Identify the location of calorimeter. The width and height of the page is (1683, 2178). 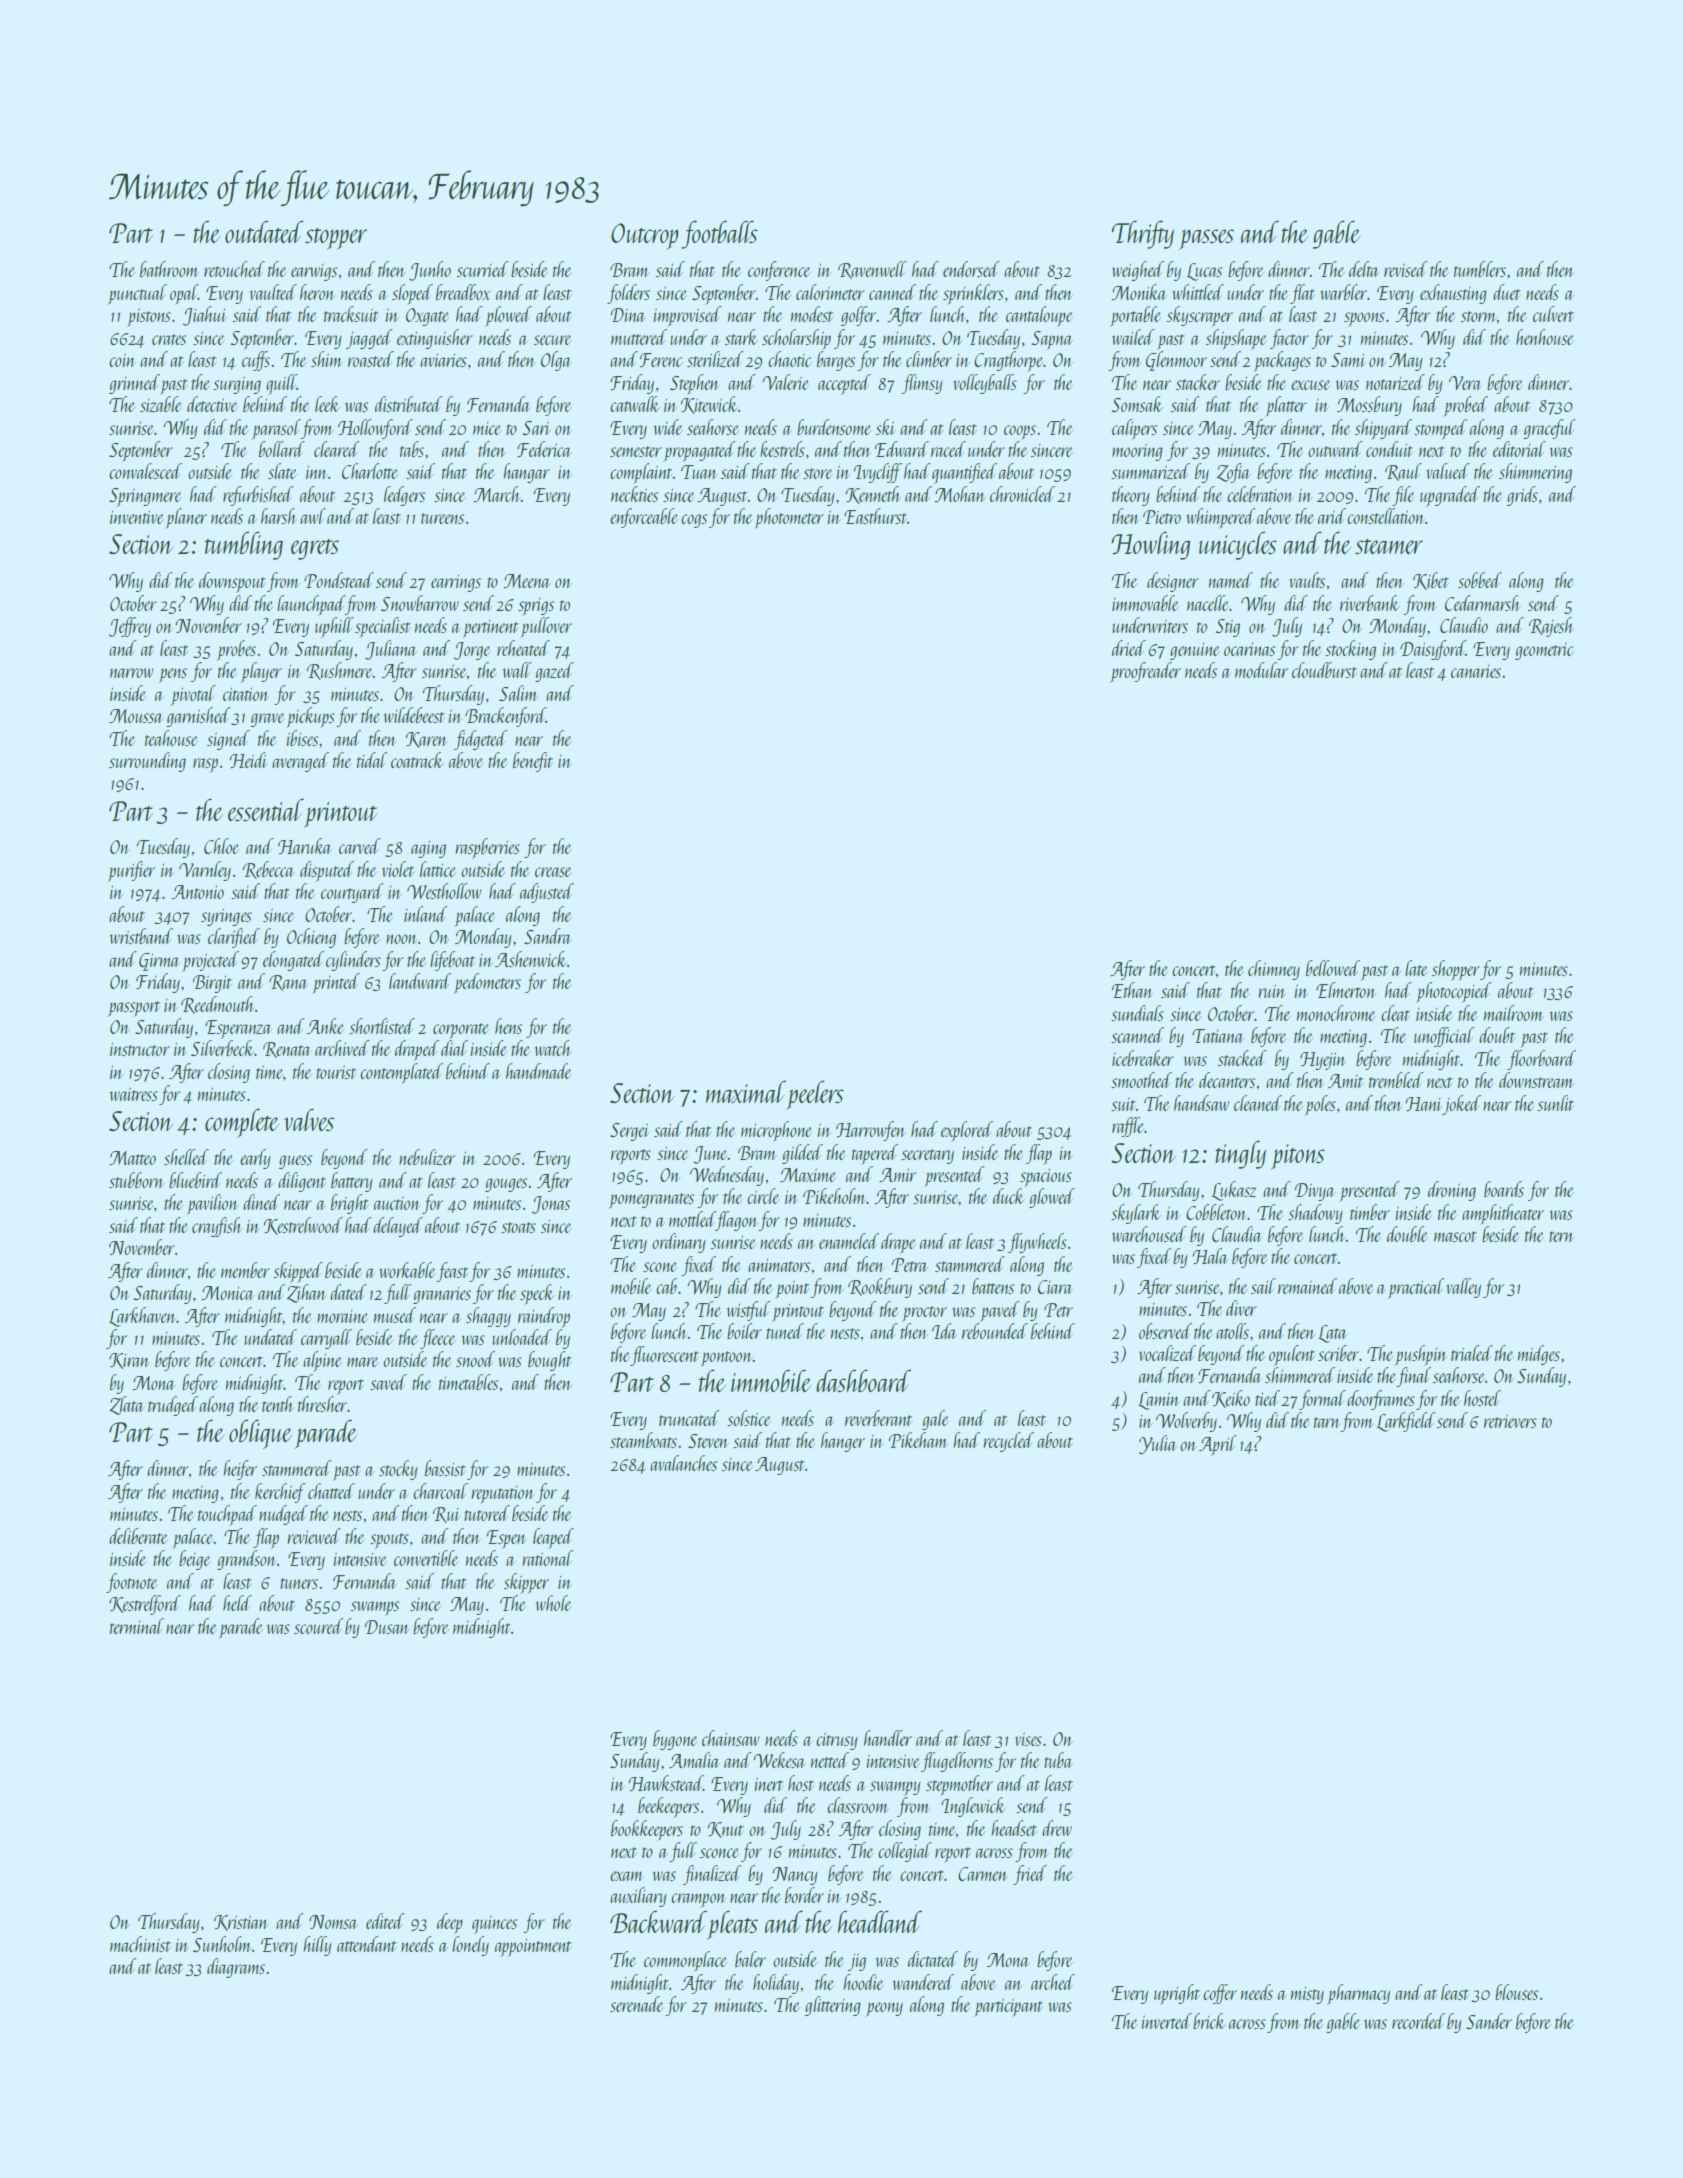
(830, 292).
